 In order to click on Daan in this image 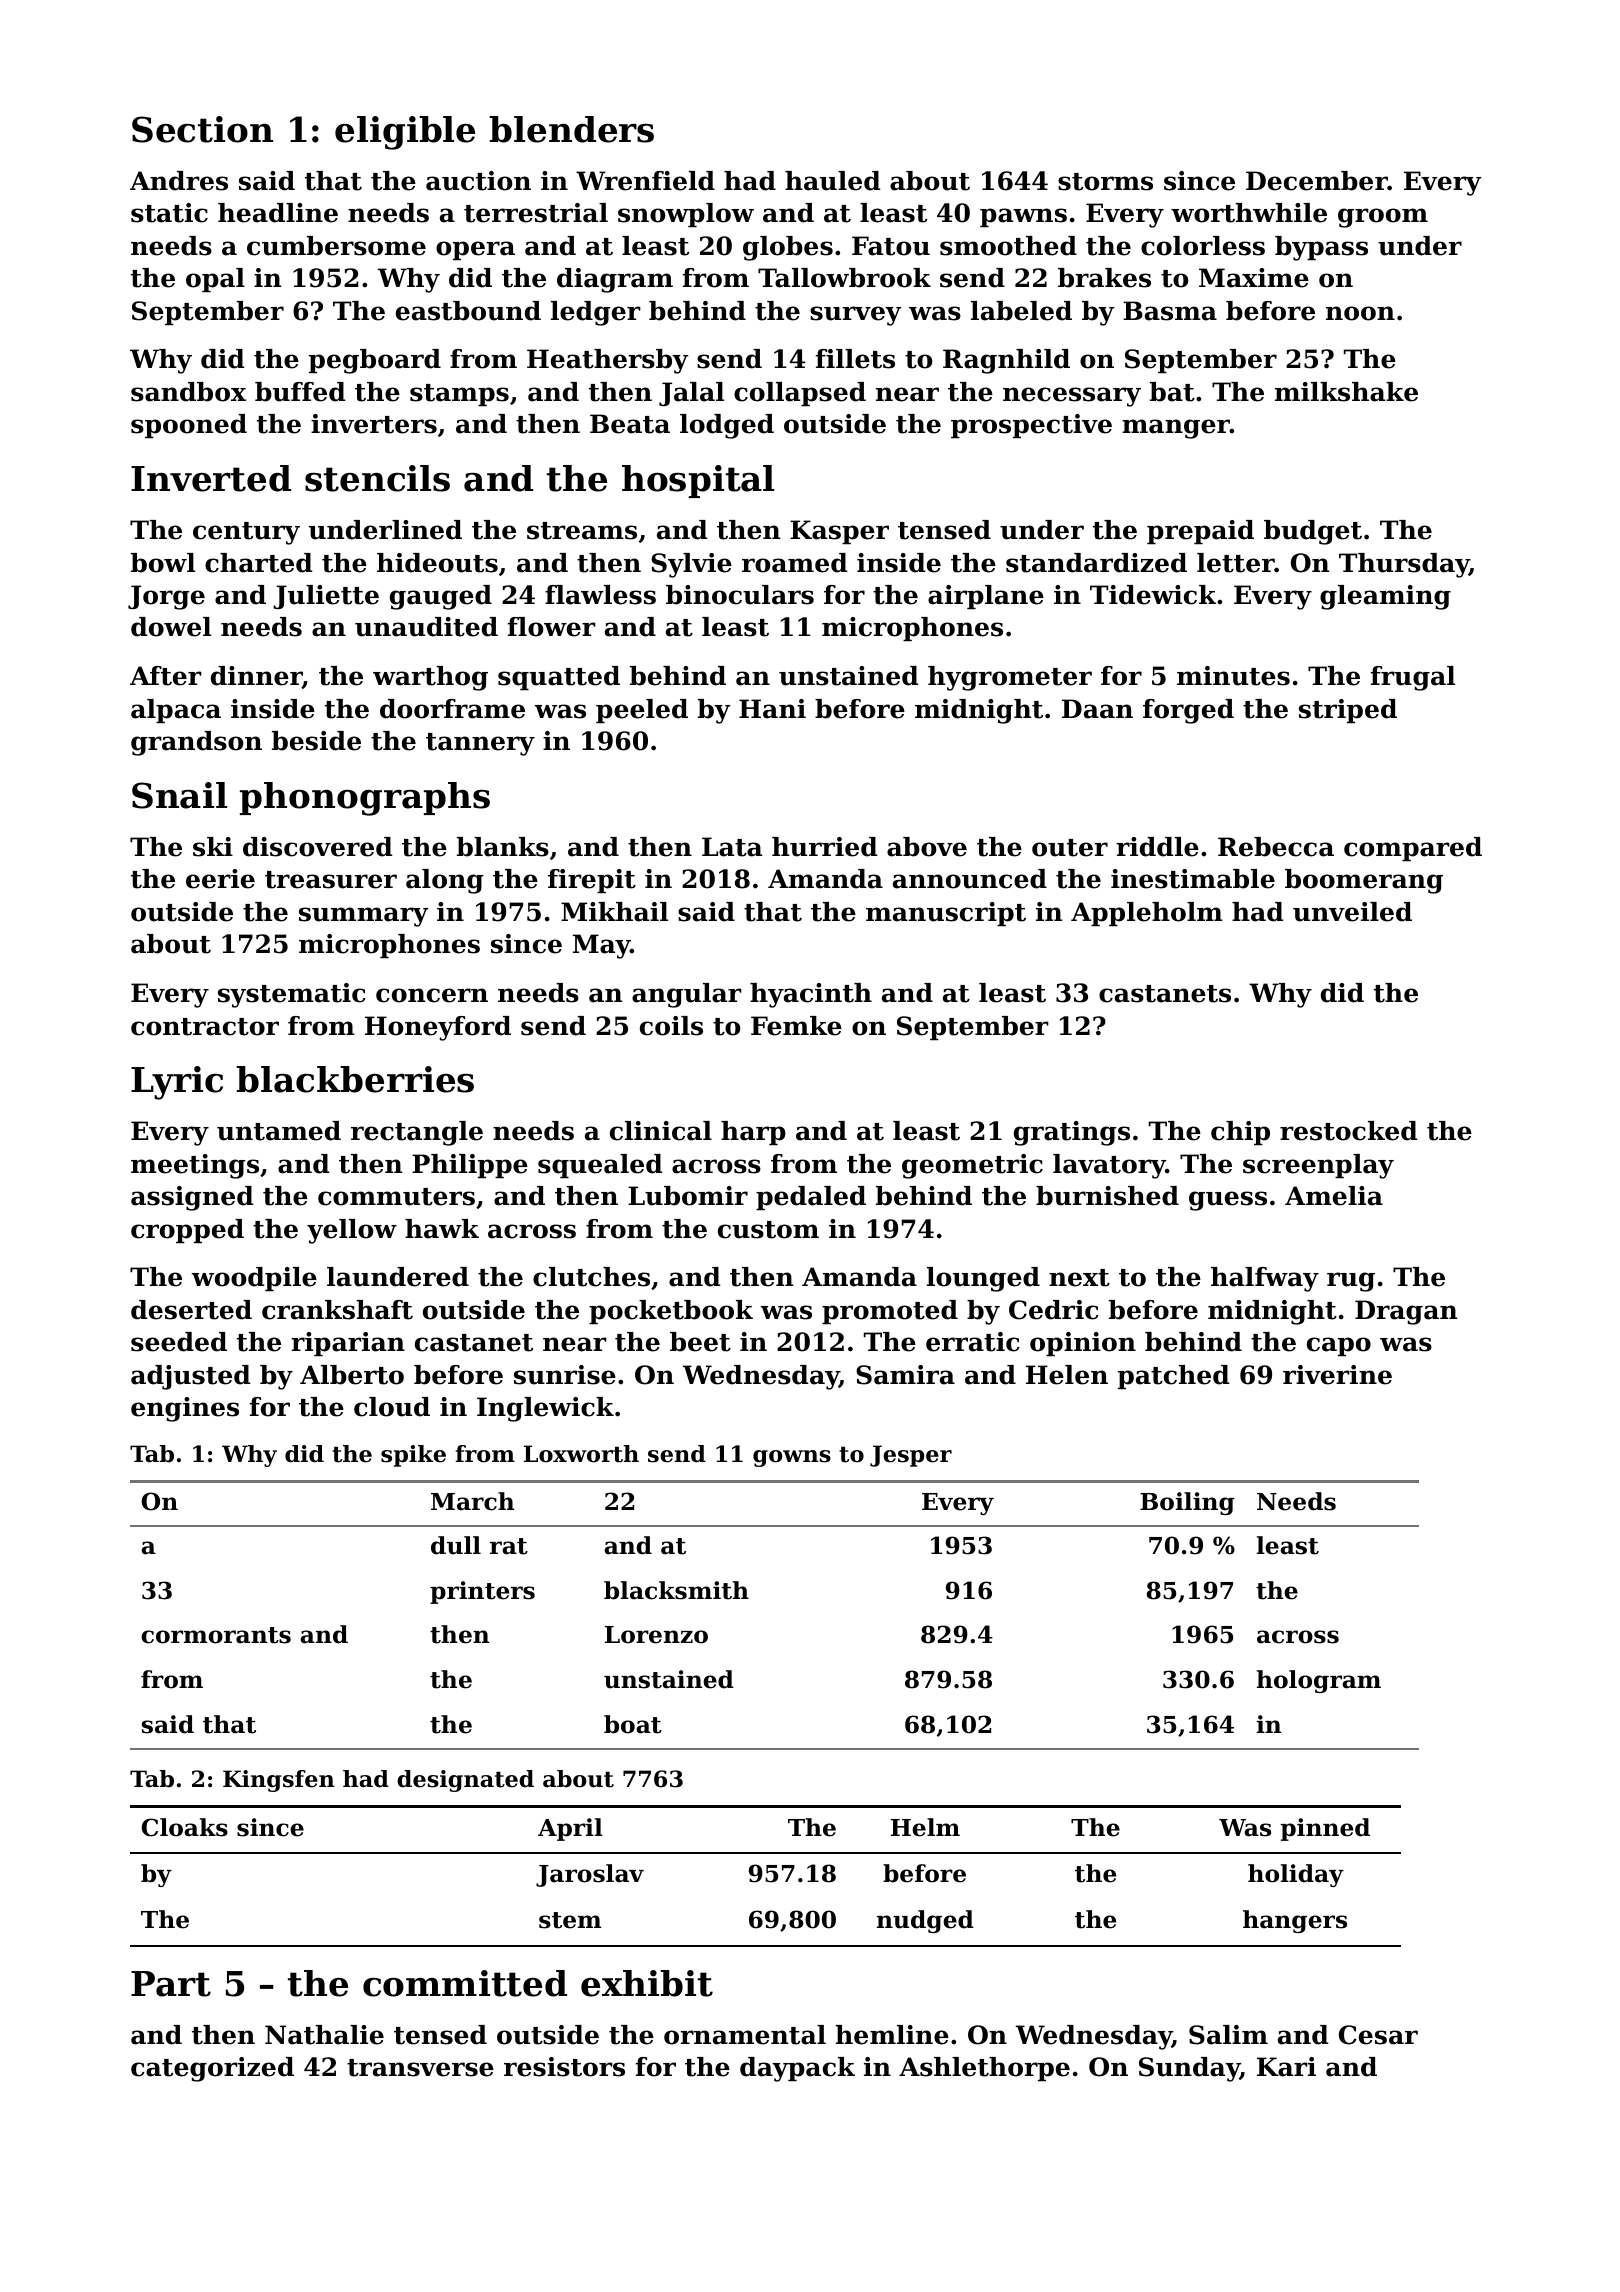, I will do `click(1097, 709)`.
